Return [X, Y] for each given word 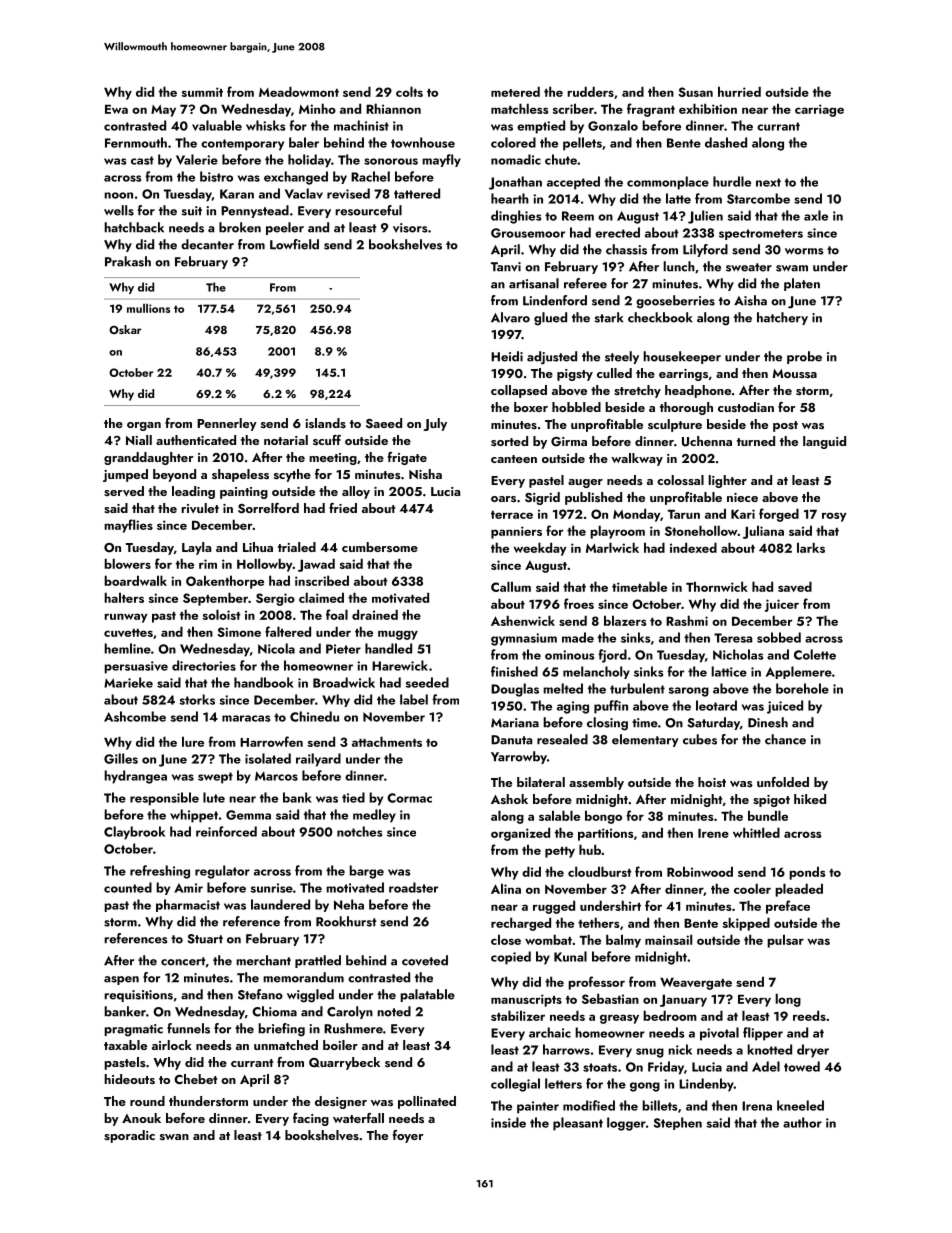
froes [579, 603]
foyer [408, 1136]
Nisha [425, 474]
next [768, 182]
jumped [125, 475]
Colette [815, 654]
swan [174, 1137]
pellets [582, 144]
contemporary [242, 145]
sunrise [271, 888]
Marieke [128, 682]
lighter [727, 481]
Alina [506, 888]
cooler [752, 888]
